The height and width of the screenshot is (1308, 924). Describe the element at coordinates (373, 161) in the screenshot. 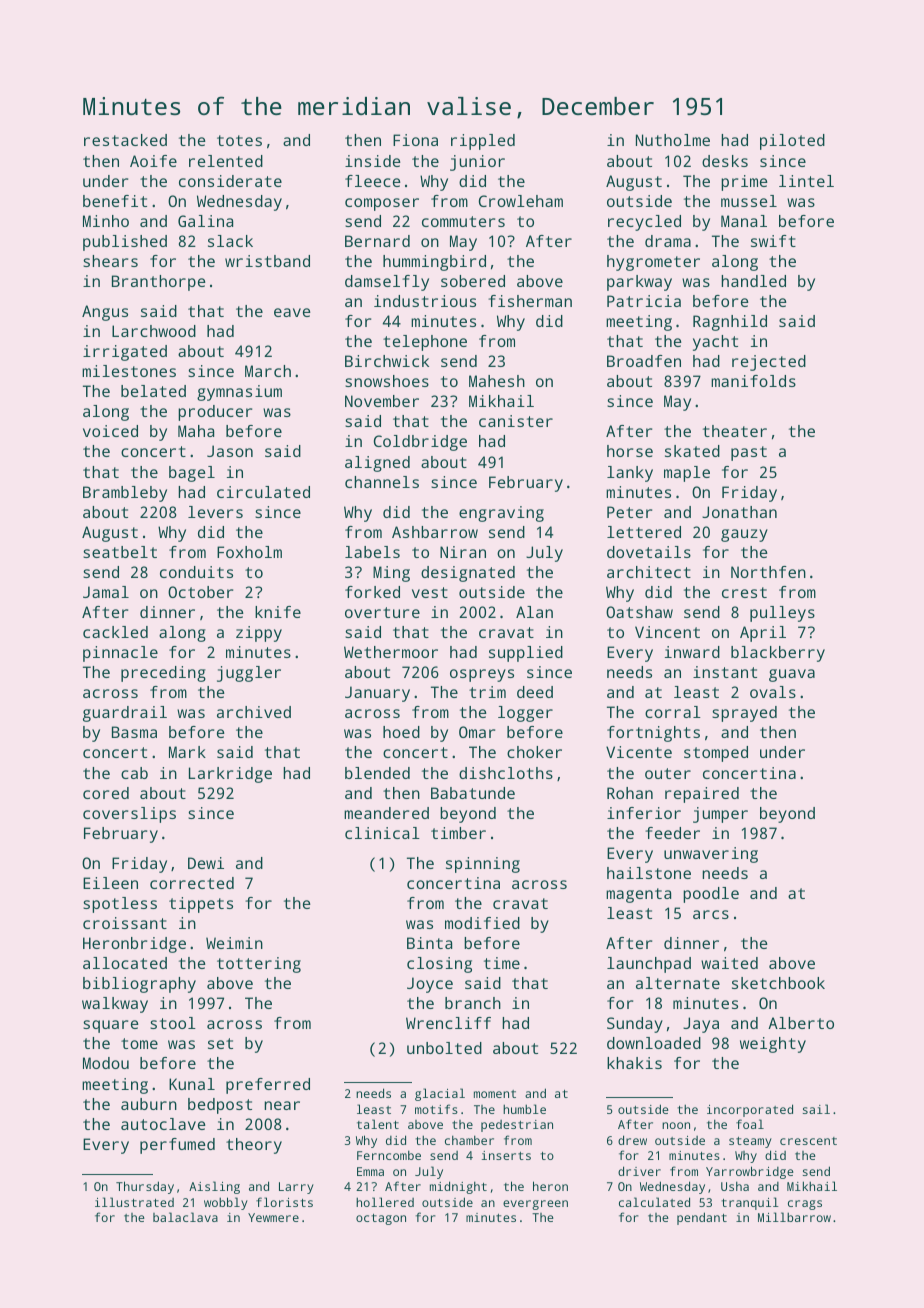

I see `inside` at that location.
